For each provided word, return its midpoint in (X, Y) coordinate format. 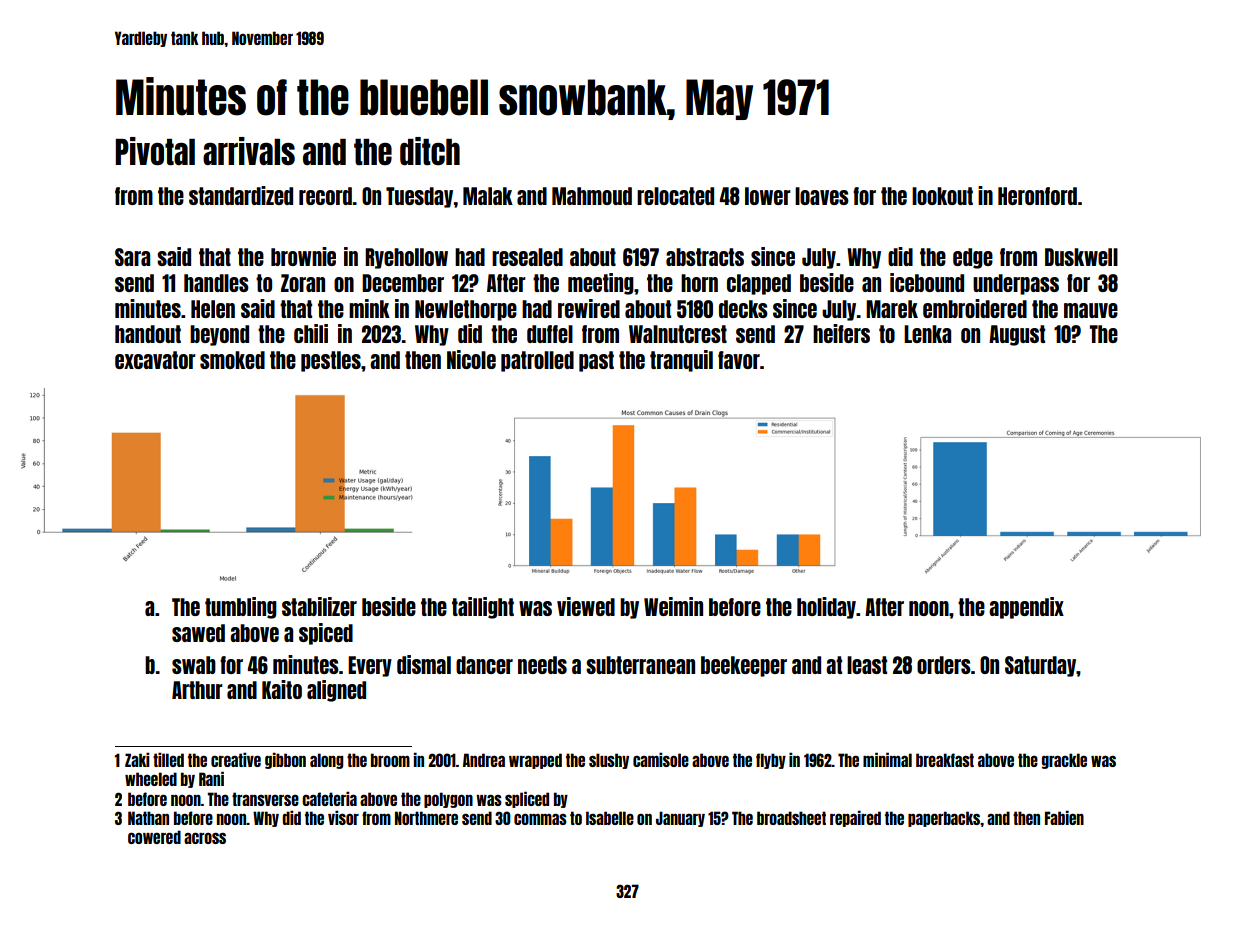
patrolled (537, 361)
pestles (331, 361)
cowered (154, 837)
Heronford (1037, 196)
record (326, 196)
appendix (1026, 608)
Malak (488, 196)
